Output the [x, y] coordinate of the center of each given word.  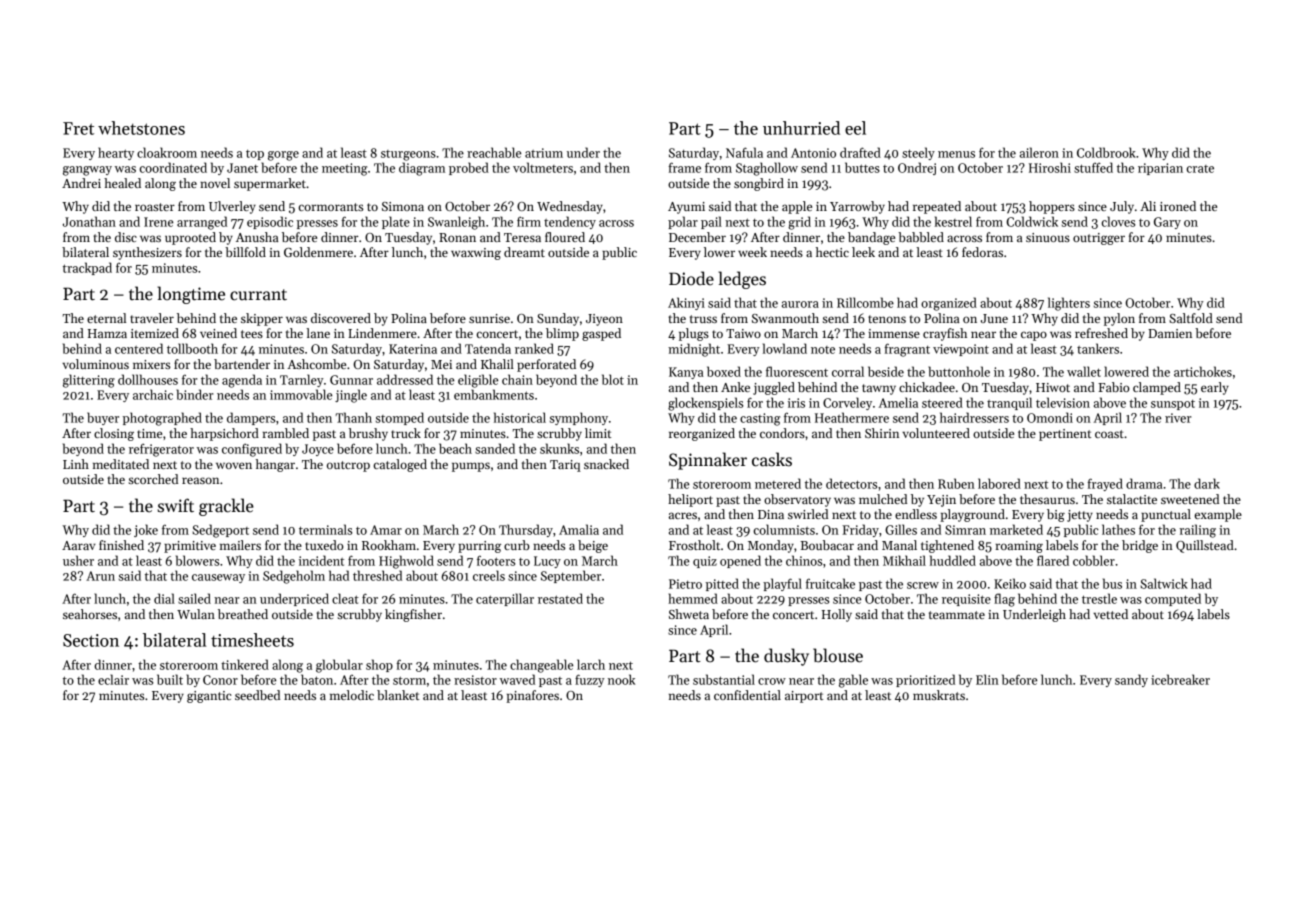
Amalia [579, 529]
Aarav [79, 545]
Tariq [565, 466]
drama [1144, 483]
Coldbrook [1106, 152]
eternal [106, 318]
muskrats [939, 695]
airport [804, 697]
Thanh [354, 417]
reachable [494, 152]
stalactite [1132, 499]
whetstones [141, 128]
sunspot [1173, 405]
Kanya [686, 373]
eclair [113, 679]
